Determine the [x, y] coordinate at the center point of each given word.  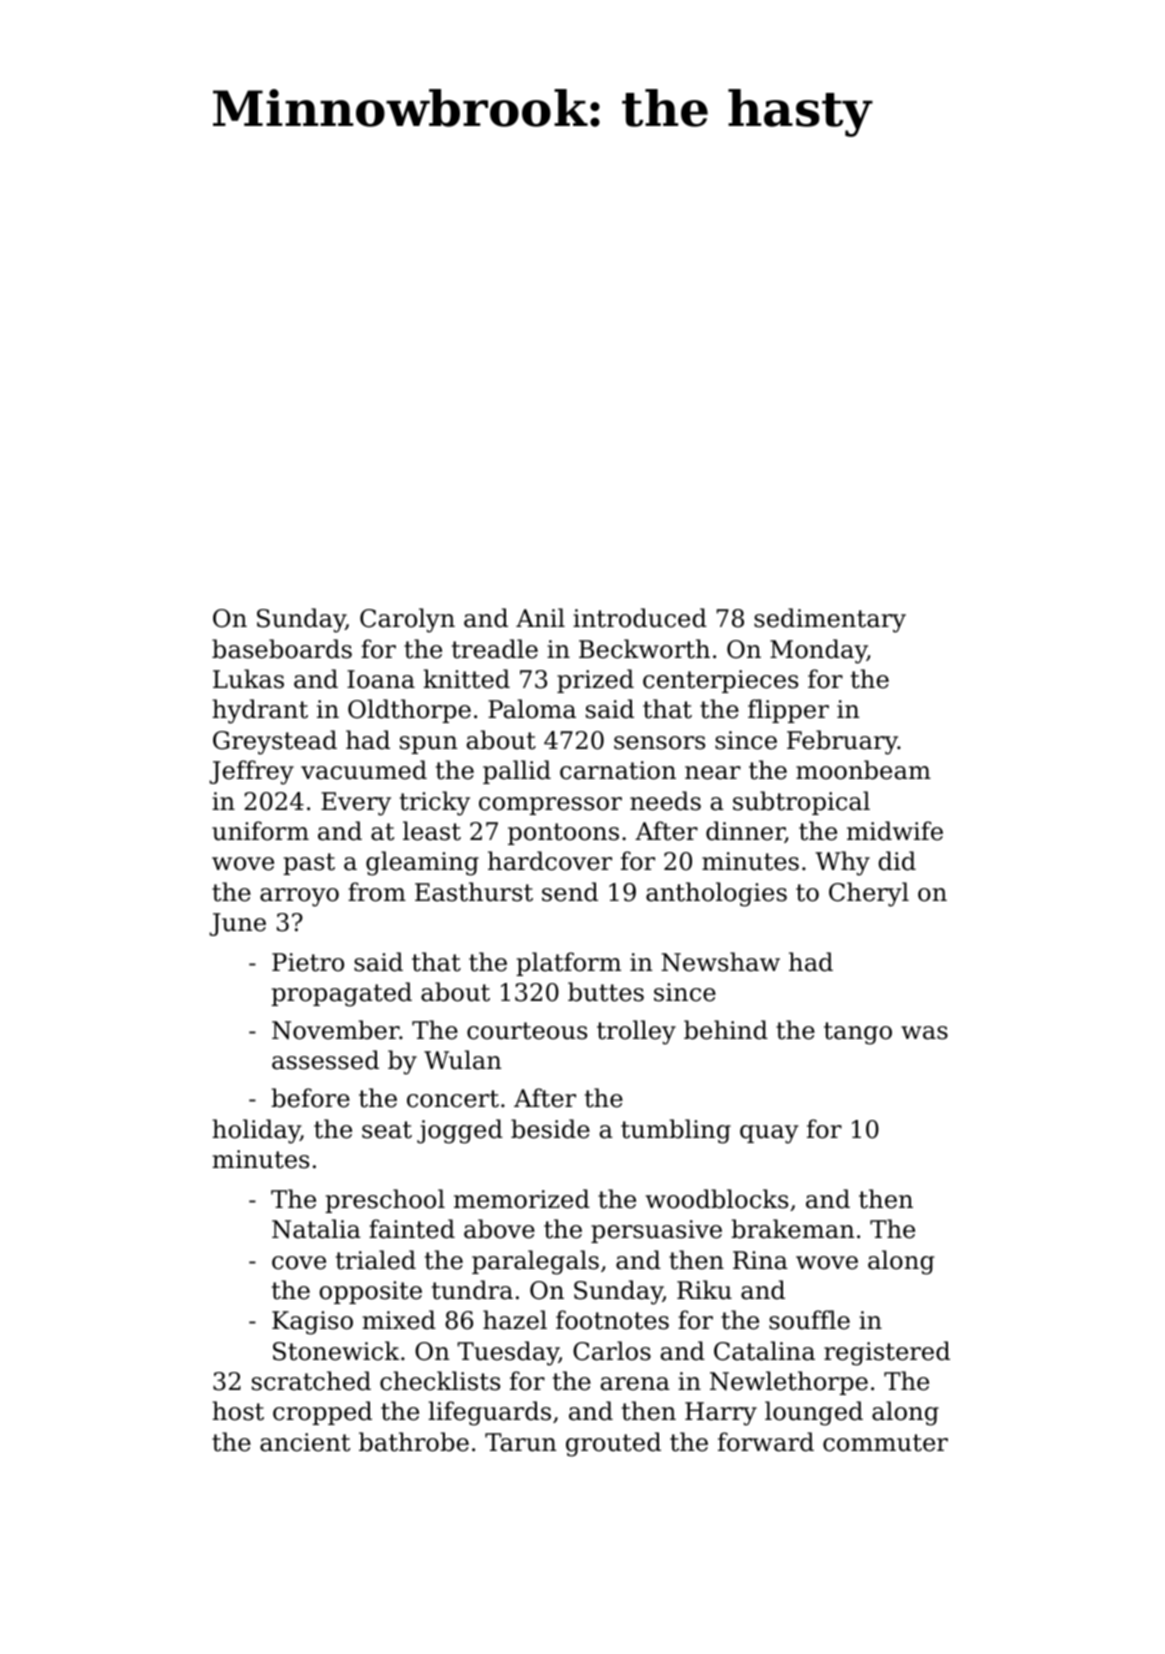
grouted [613, 1444]
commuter [885, 1443]
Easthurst [474, 892]
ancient [305, 1442]
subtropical [801, 803]
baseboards [282, 649]
